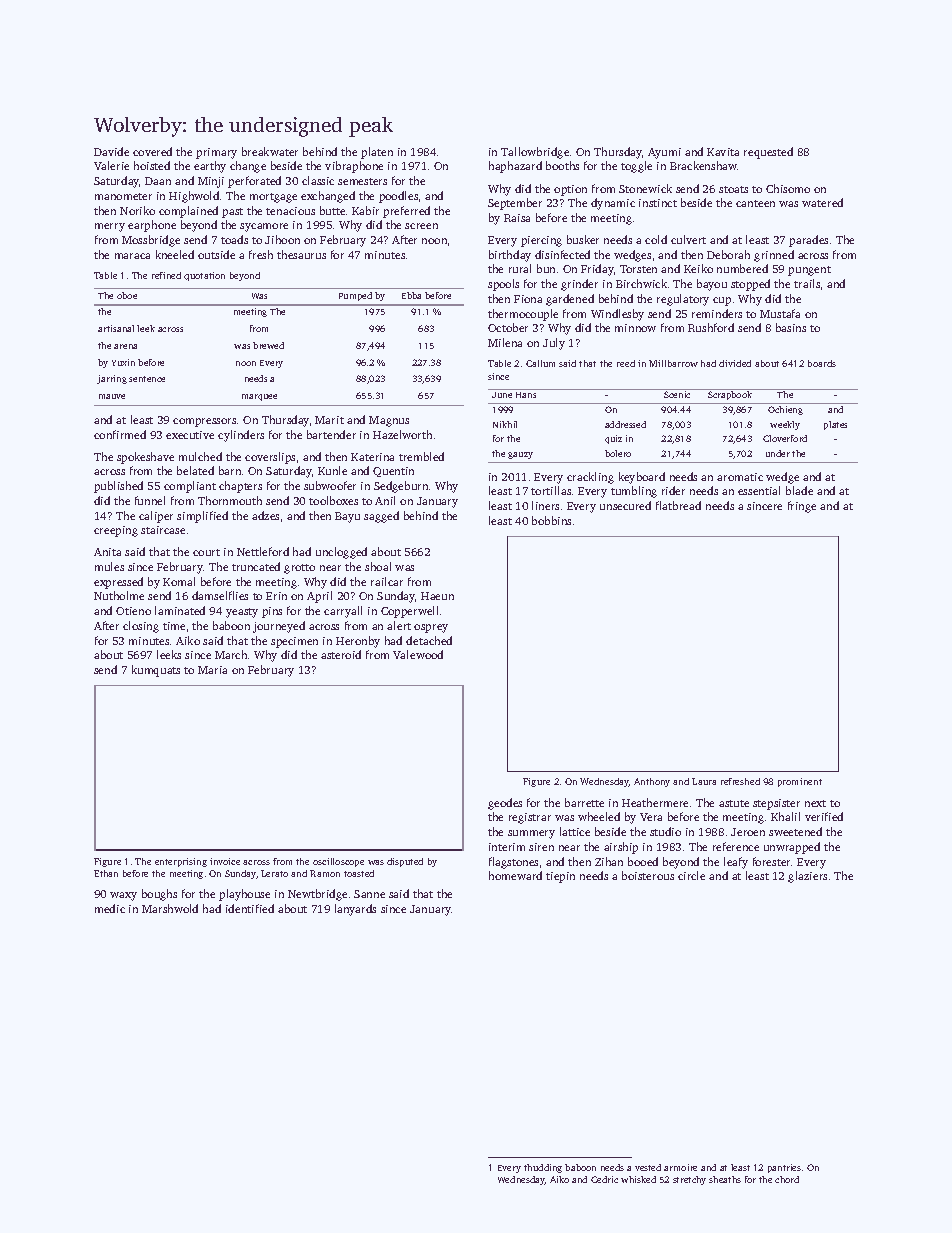 This document has height=1233, width=952. What do you see at coordinates (664, 153) in the document?
I see `Ayumi` at bounding box center [664, 153].
